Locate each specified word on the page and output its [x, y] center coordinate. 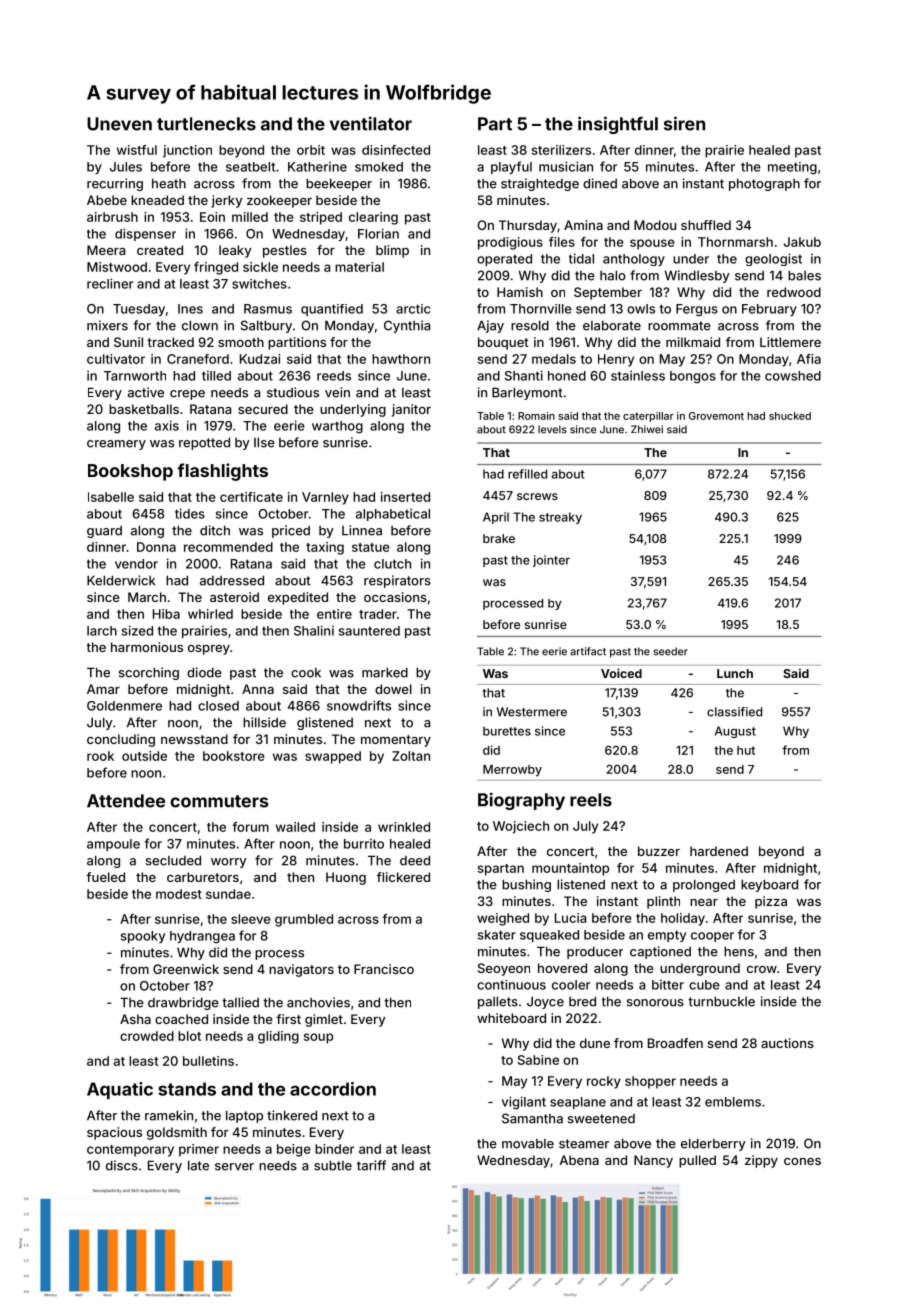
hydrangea [202, 937]
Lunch [735, 673]
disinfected [396, 150]
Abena [579, 1160]
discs [122, 1165]
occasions [395, 597]
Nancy [653, 1161]
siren [684, 123]
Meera [106, 250]
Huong [346, 878]
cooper [712, 937]
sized [137, 630]
